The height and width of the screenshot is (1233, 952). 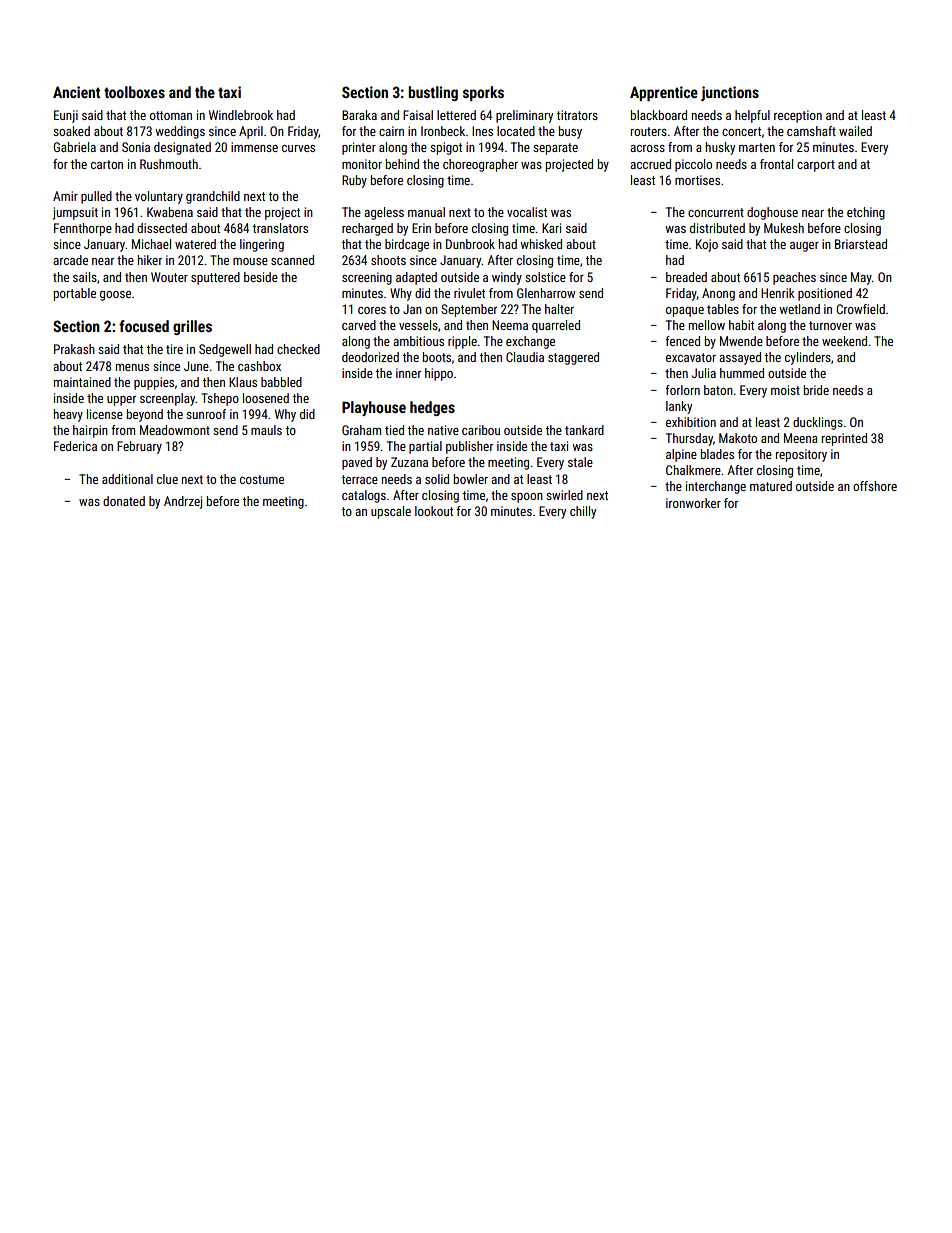 What do you see at coordinates (801, 455) in the screenshot?
I see `repository` at bounding box center [801, 455].
